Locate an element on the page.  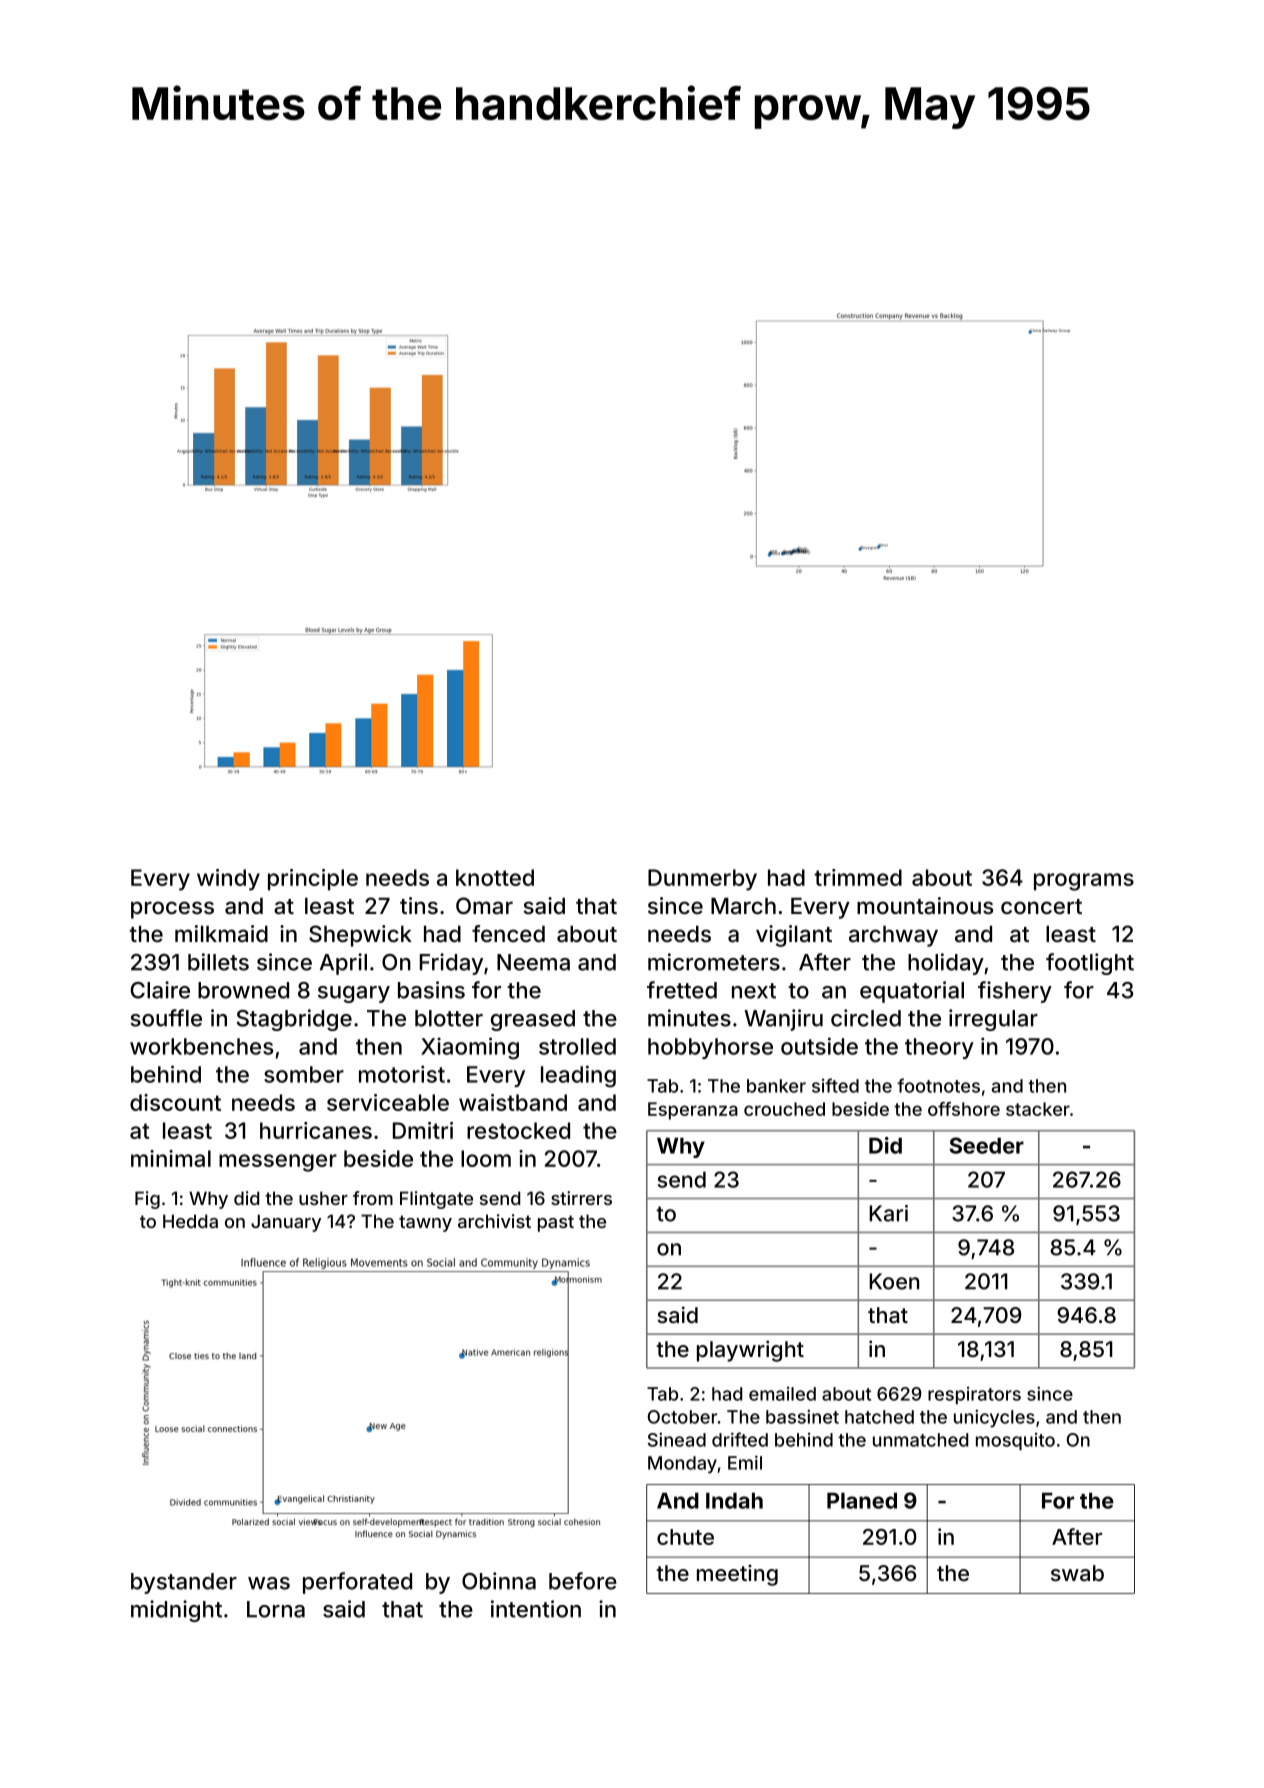
principle is located at coordinates (313, 880).
